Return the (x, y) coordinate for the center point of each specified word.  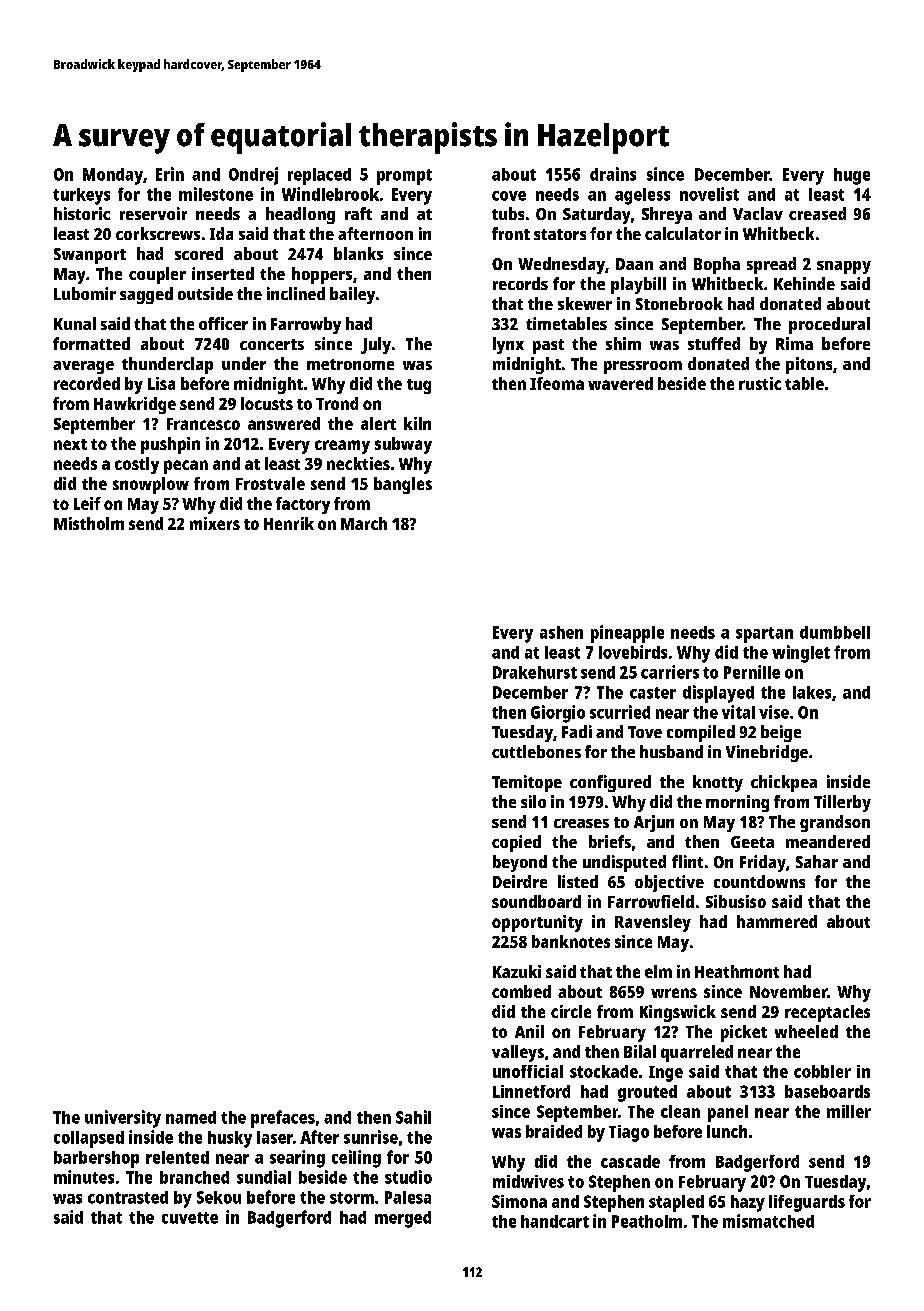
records (520, 283)
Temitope (527, 783)
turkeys (81, 196)
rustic (760, 383)
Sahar (817, 861)
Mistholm (89, 523)
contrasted (128, 1197)
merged (403, 1219)
